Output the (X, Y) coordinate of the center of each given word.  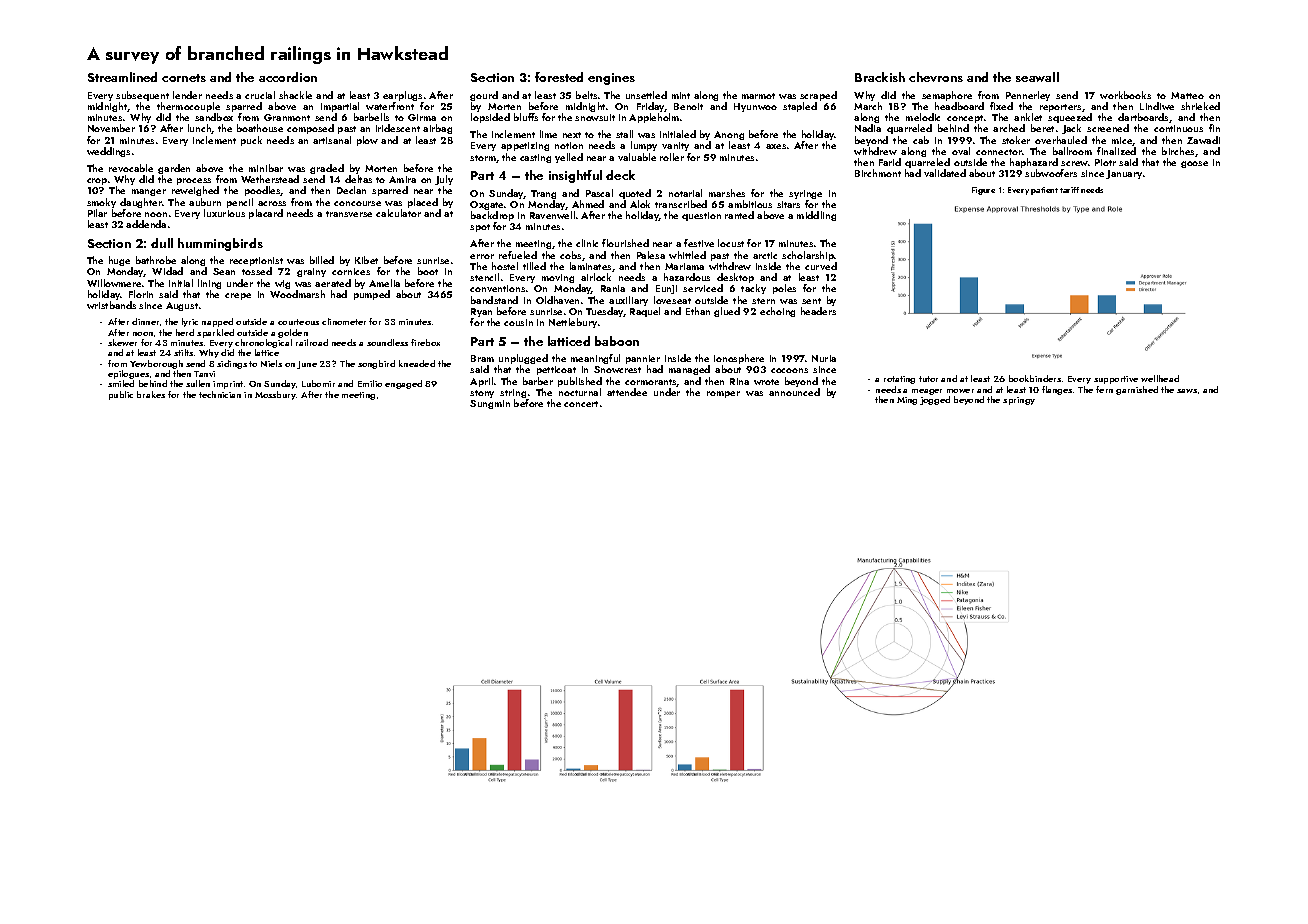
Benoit (688, 106)
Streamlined (122, 77)
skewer (122, 342)
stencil (484, 277)
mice (1122, 141)
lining (209, 284)
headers (818, 311)
